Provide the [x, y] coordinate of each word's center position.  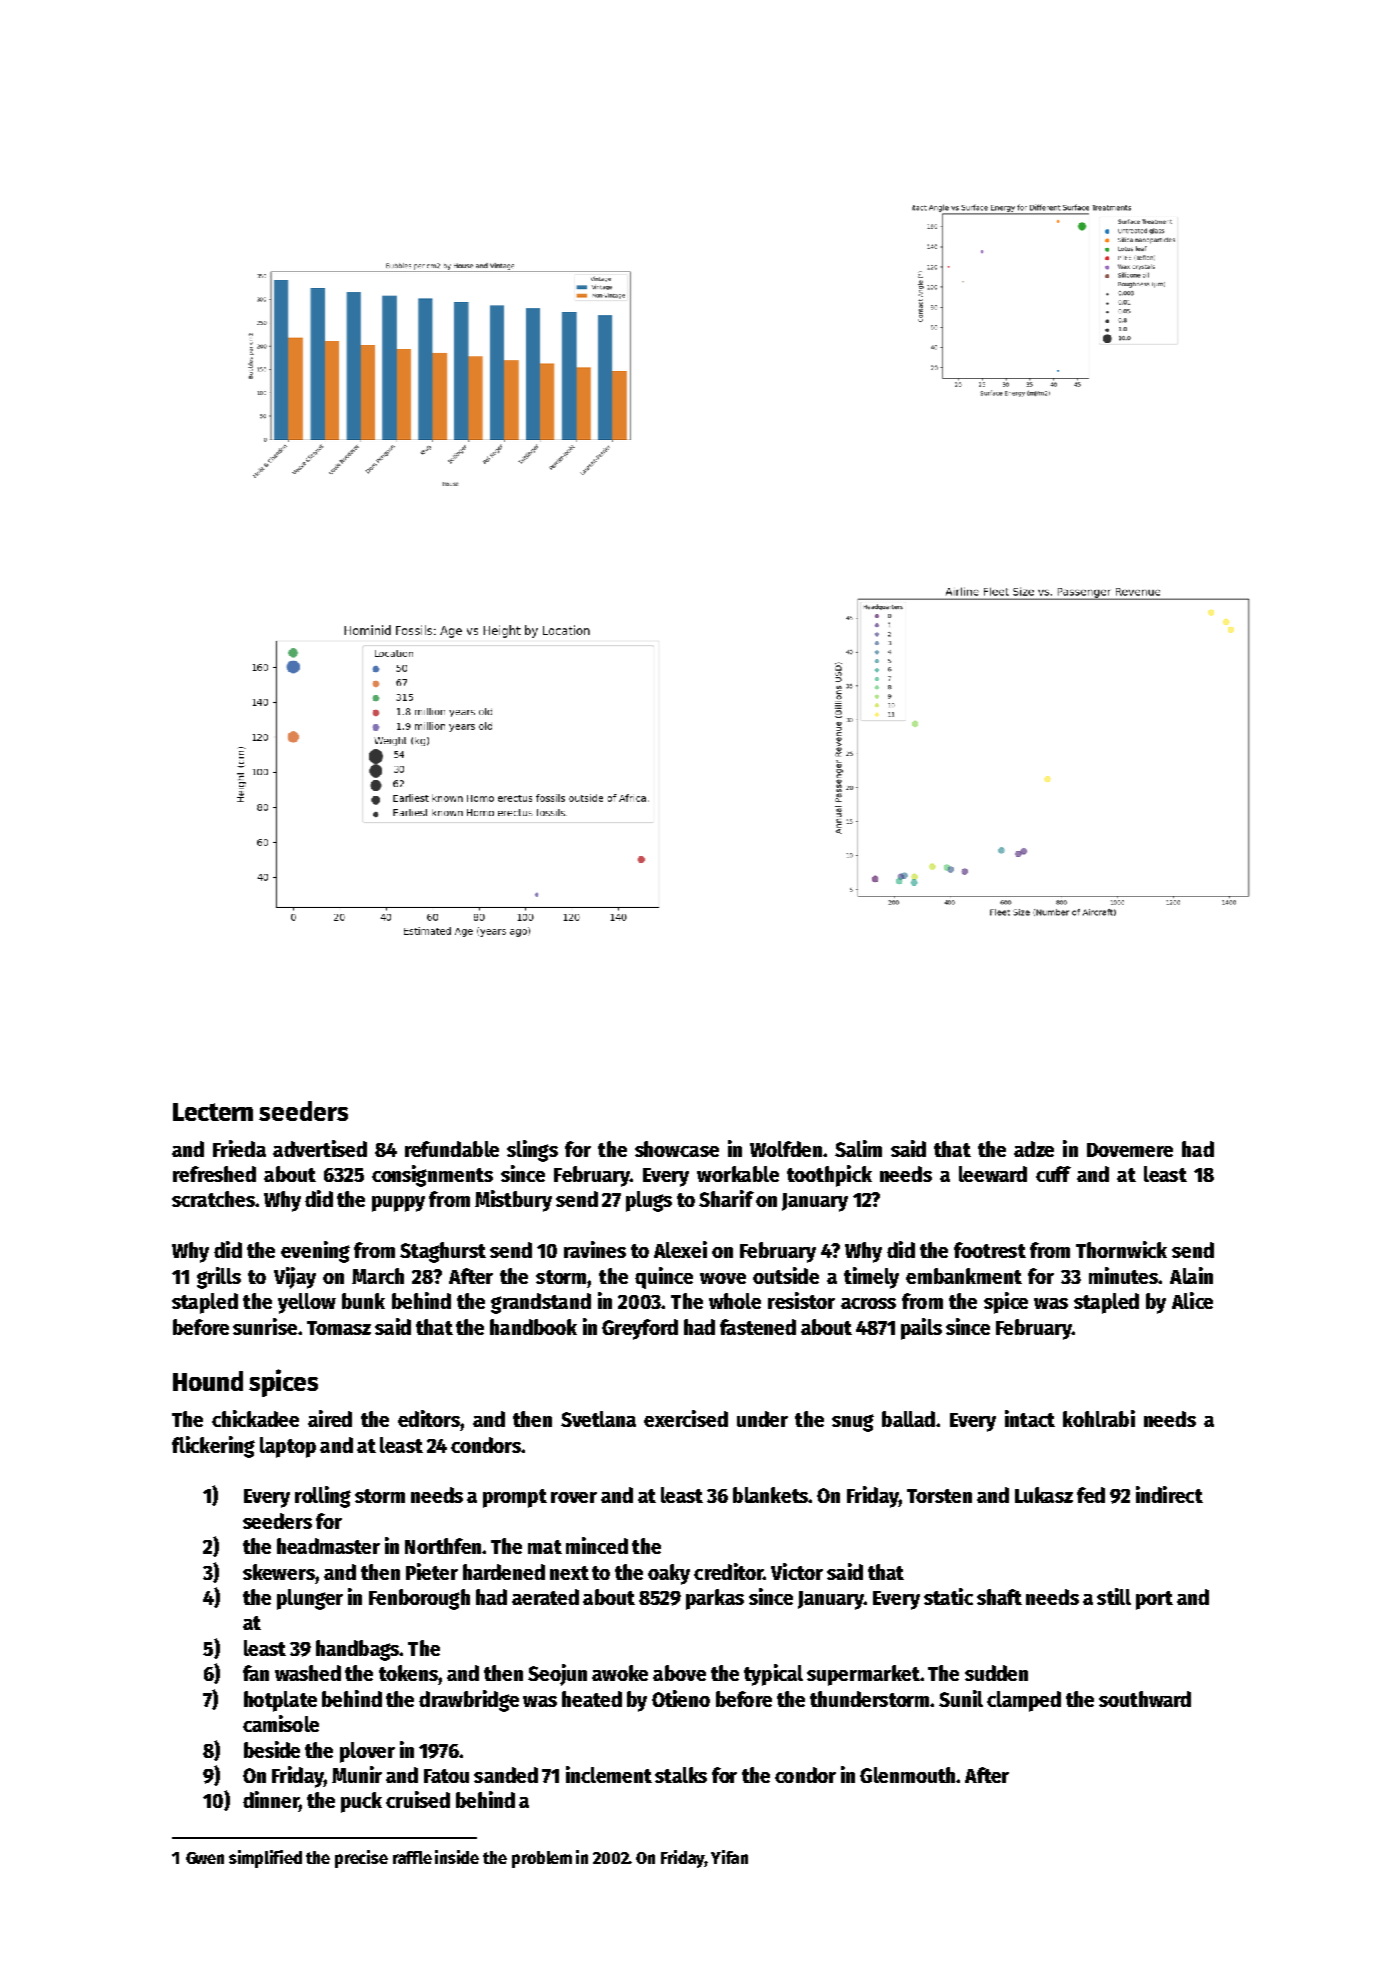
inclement [609, 1774]
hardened [504, 1572]
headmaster [328, 1546]
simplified [265, 1859]
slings [532, 1151]
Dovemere [1130, 1150]
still [1114, 1596]
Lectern [213, 1112]
